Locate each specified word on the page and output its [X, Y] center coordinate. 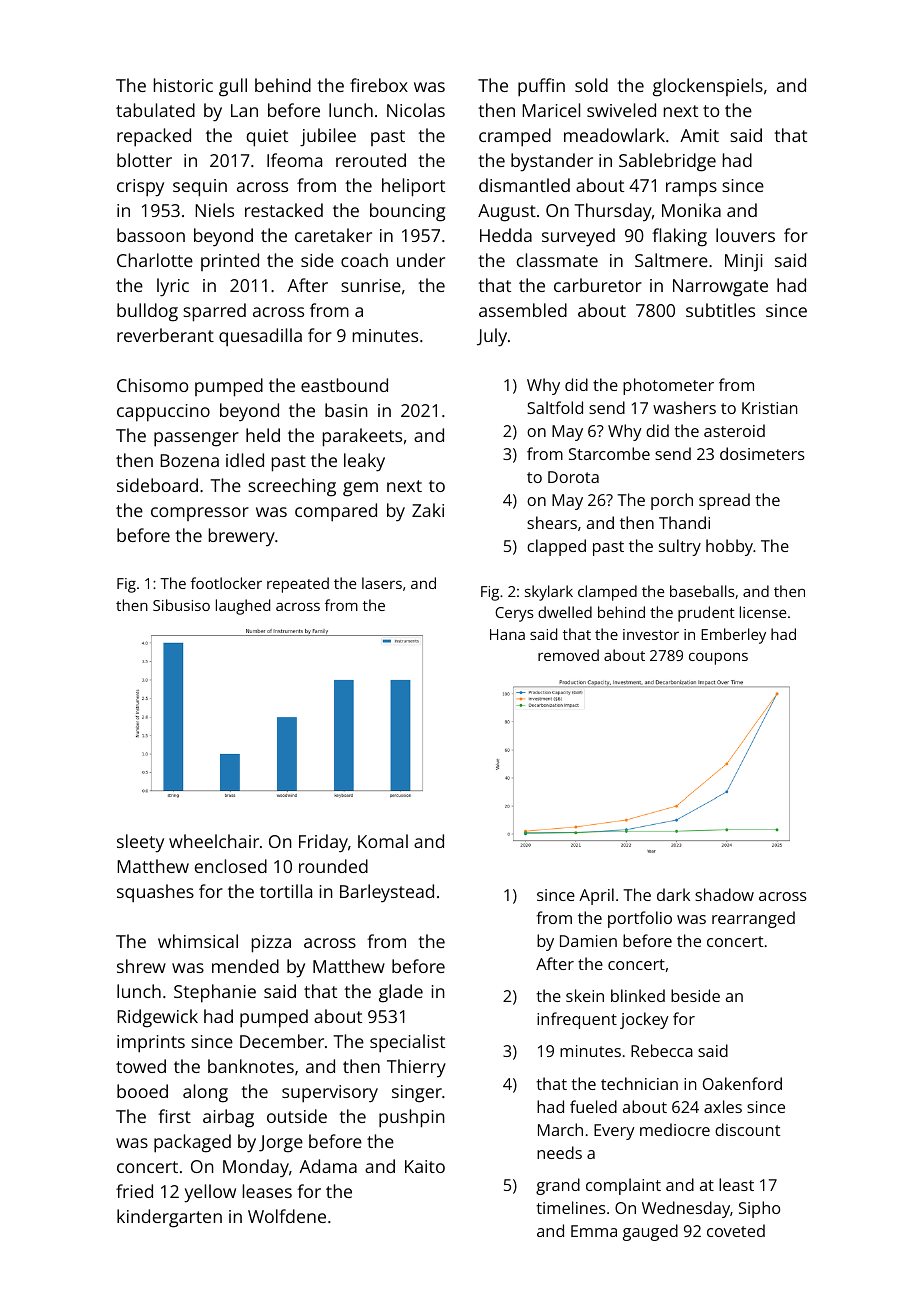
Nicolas [416, 110]
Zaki [428, 510]
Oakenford [742, 1083]
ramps [691, 189]
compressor [200, 514]
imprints [151, 1044]
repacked [154, 137]
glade [401, 993]
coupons [718, 658]
